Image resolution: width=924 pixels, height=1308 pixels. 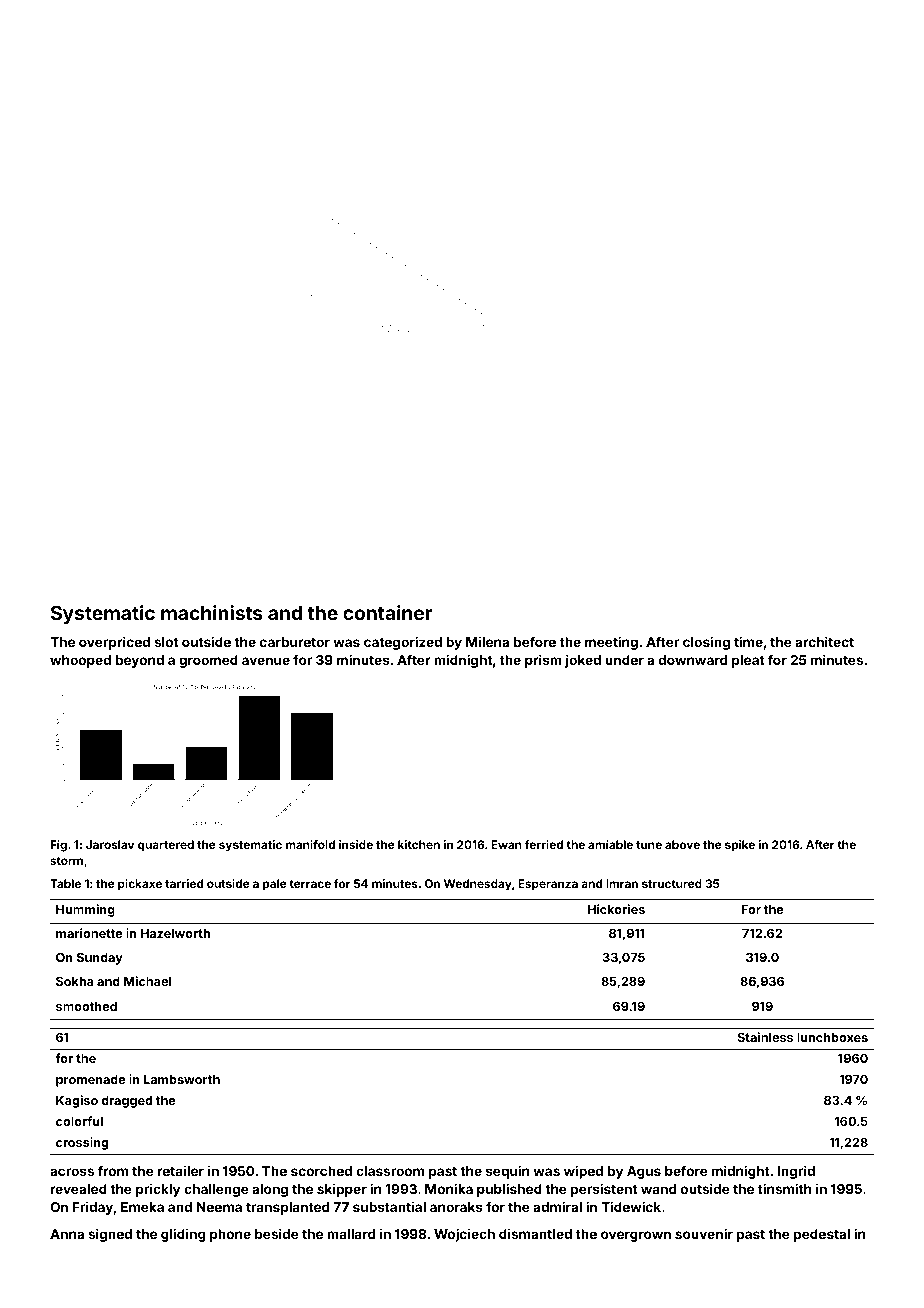 I want to click on Hazelworth, so click(x=175, y=933).
